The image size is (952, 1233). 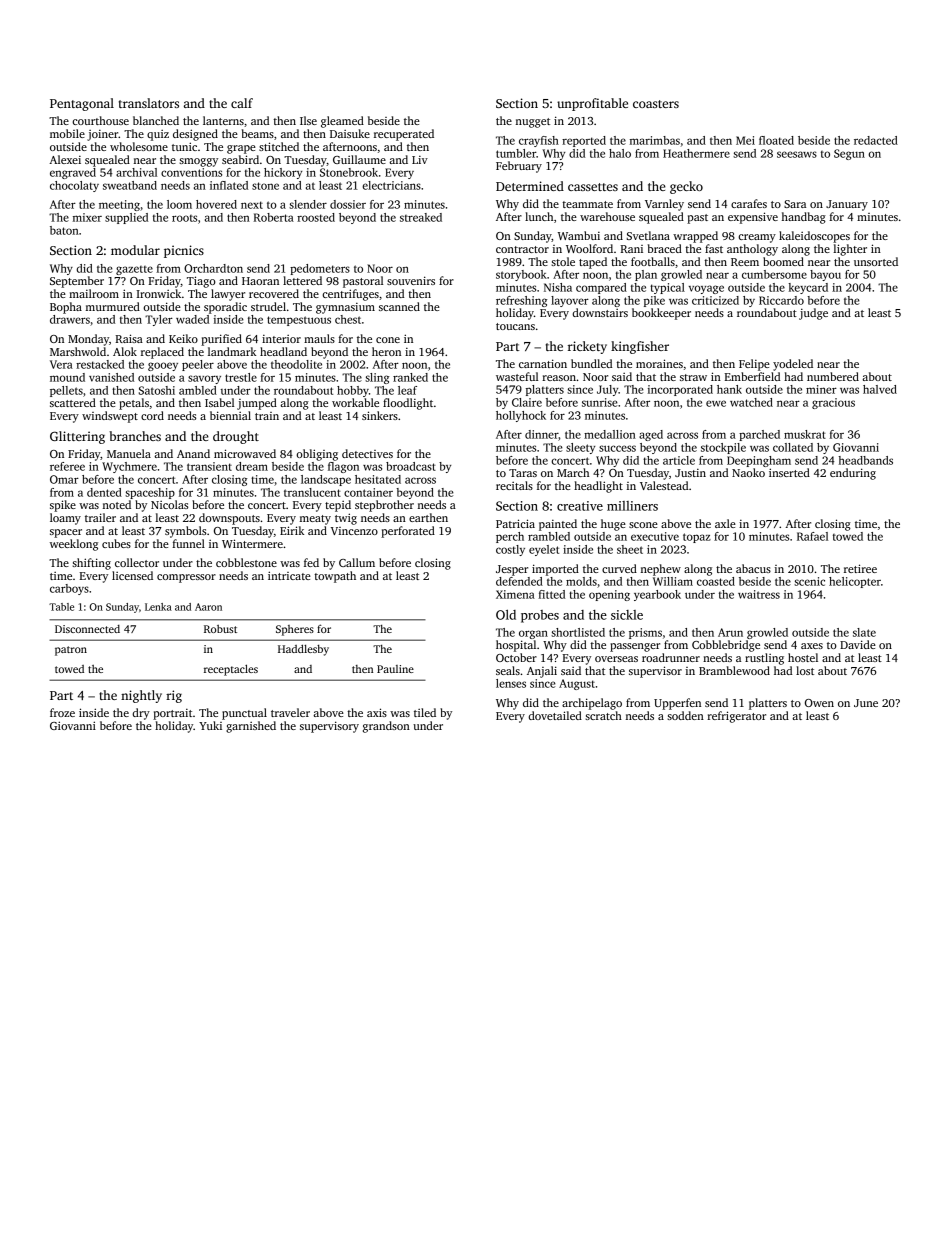 What do you see at coordinates (880, 389) in the page?
I see `halved` at bounding box center [880, 389].
